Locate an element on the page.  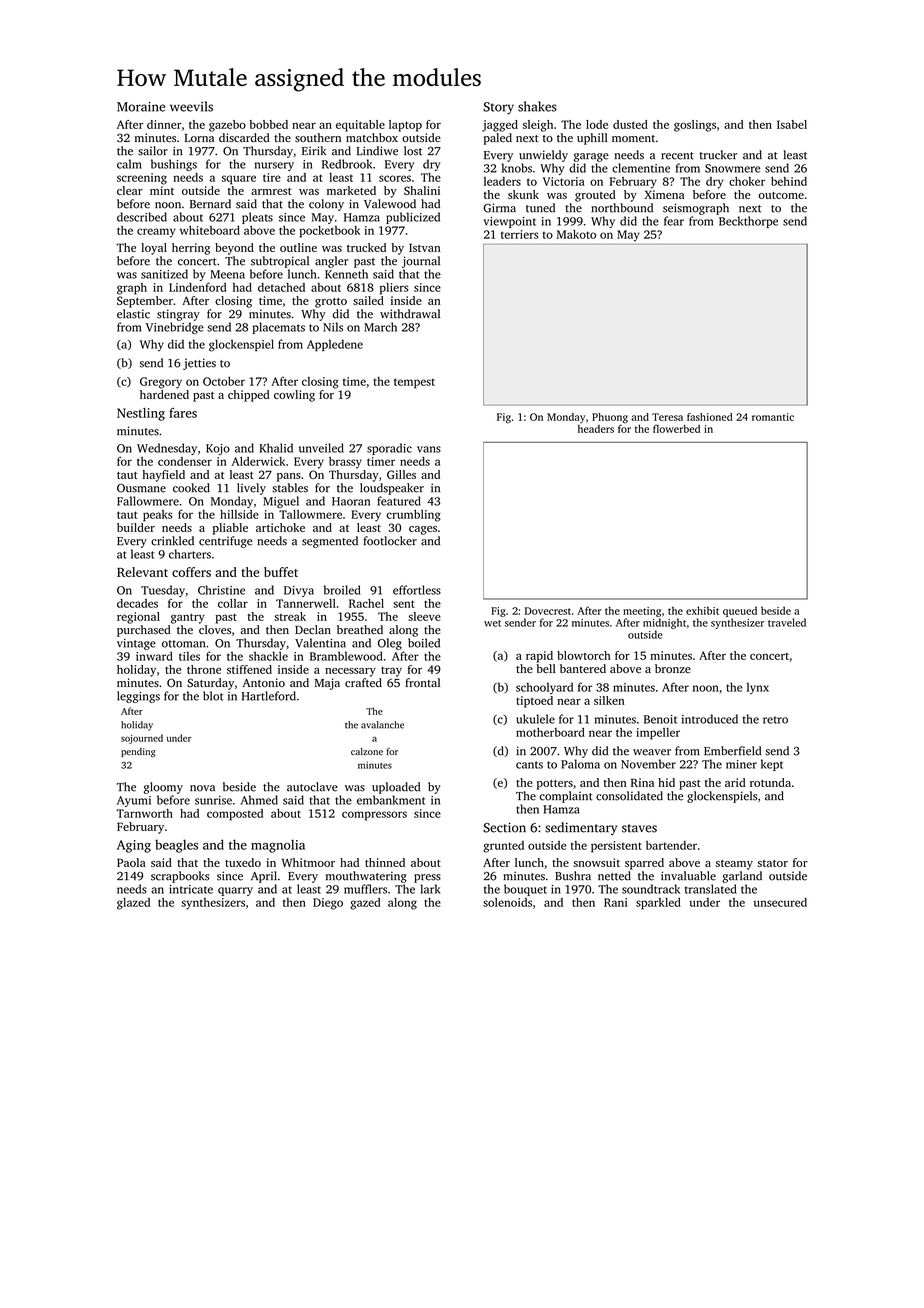
headers is located at coordinates (596, 429).
